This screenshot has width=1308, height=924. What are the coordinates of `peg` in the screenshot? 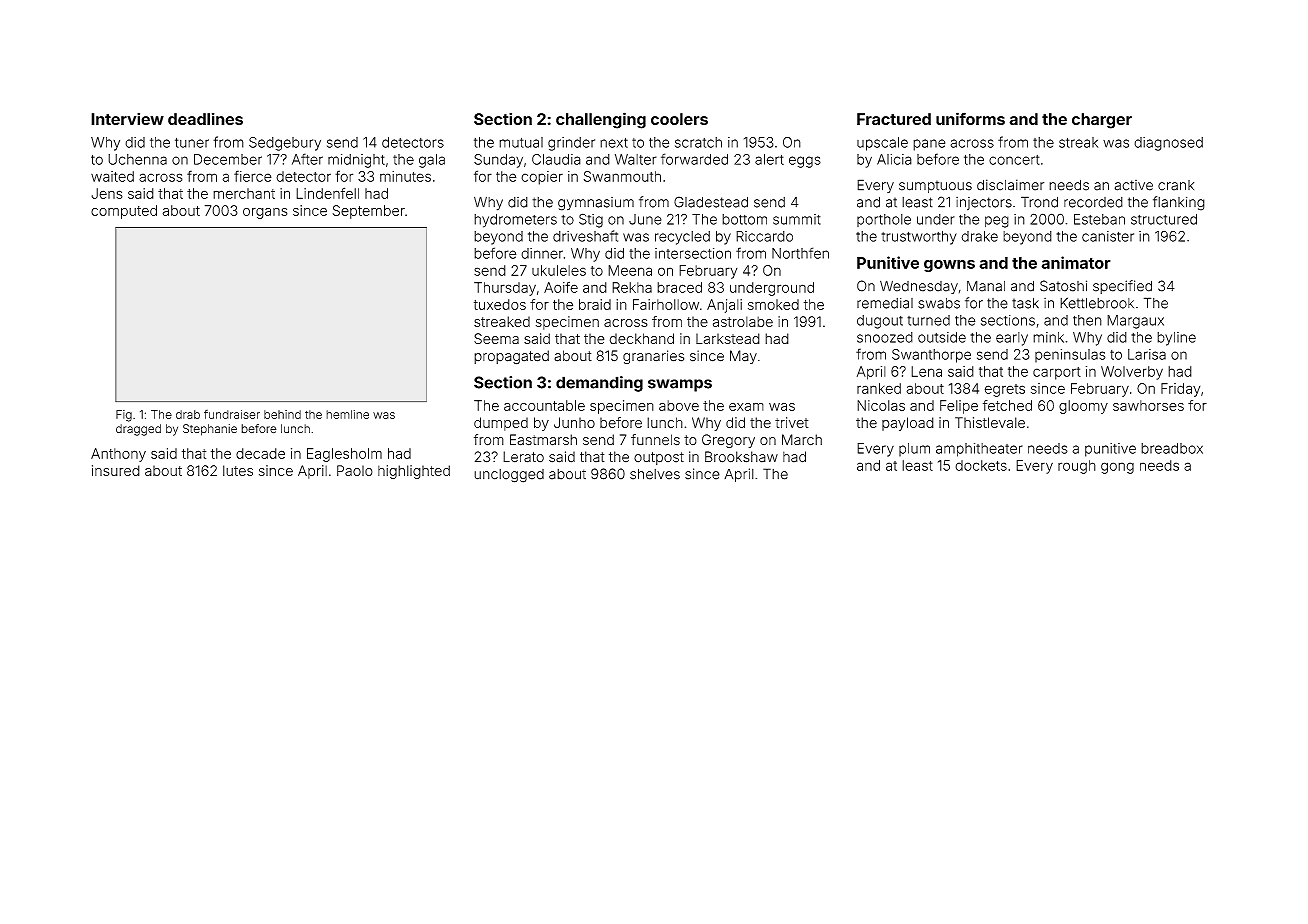 It's located at (997, 222).
